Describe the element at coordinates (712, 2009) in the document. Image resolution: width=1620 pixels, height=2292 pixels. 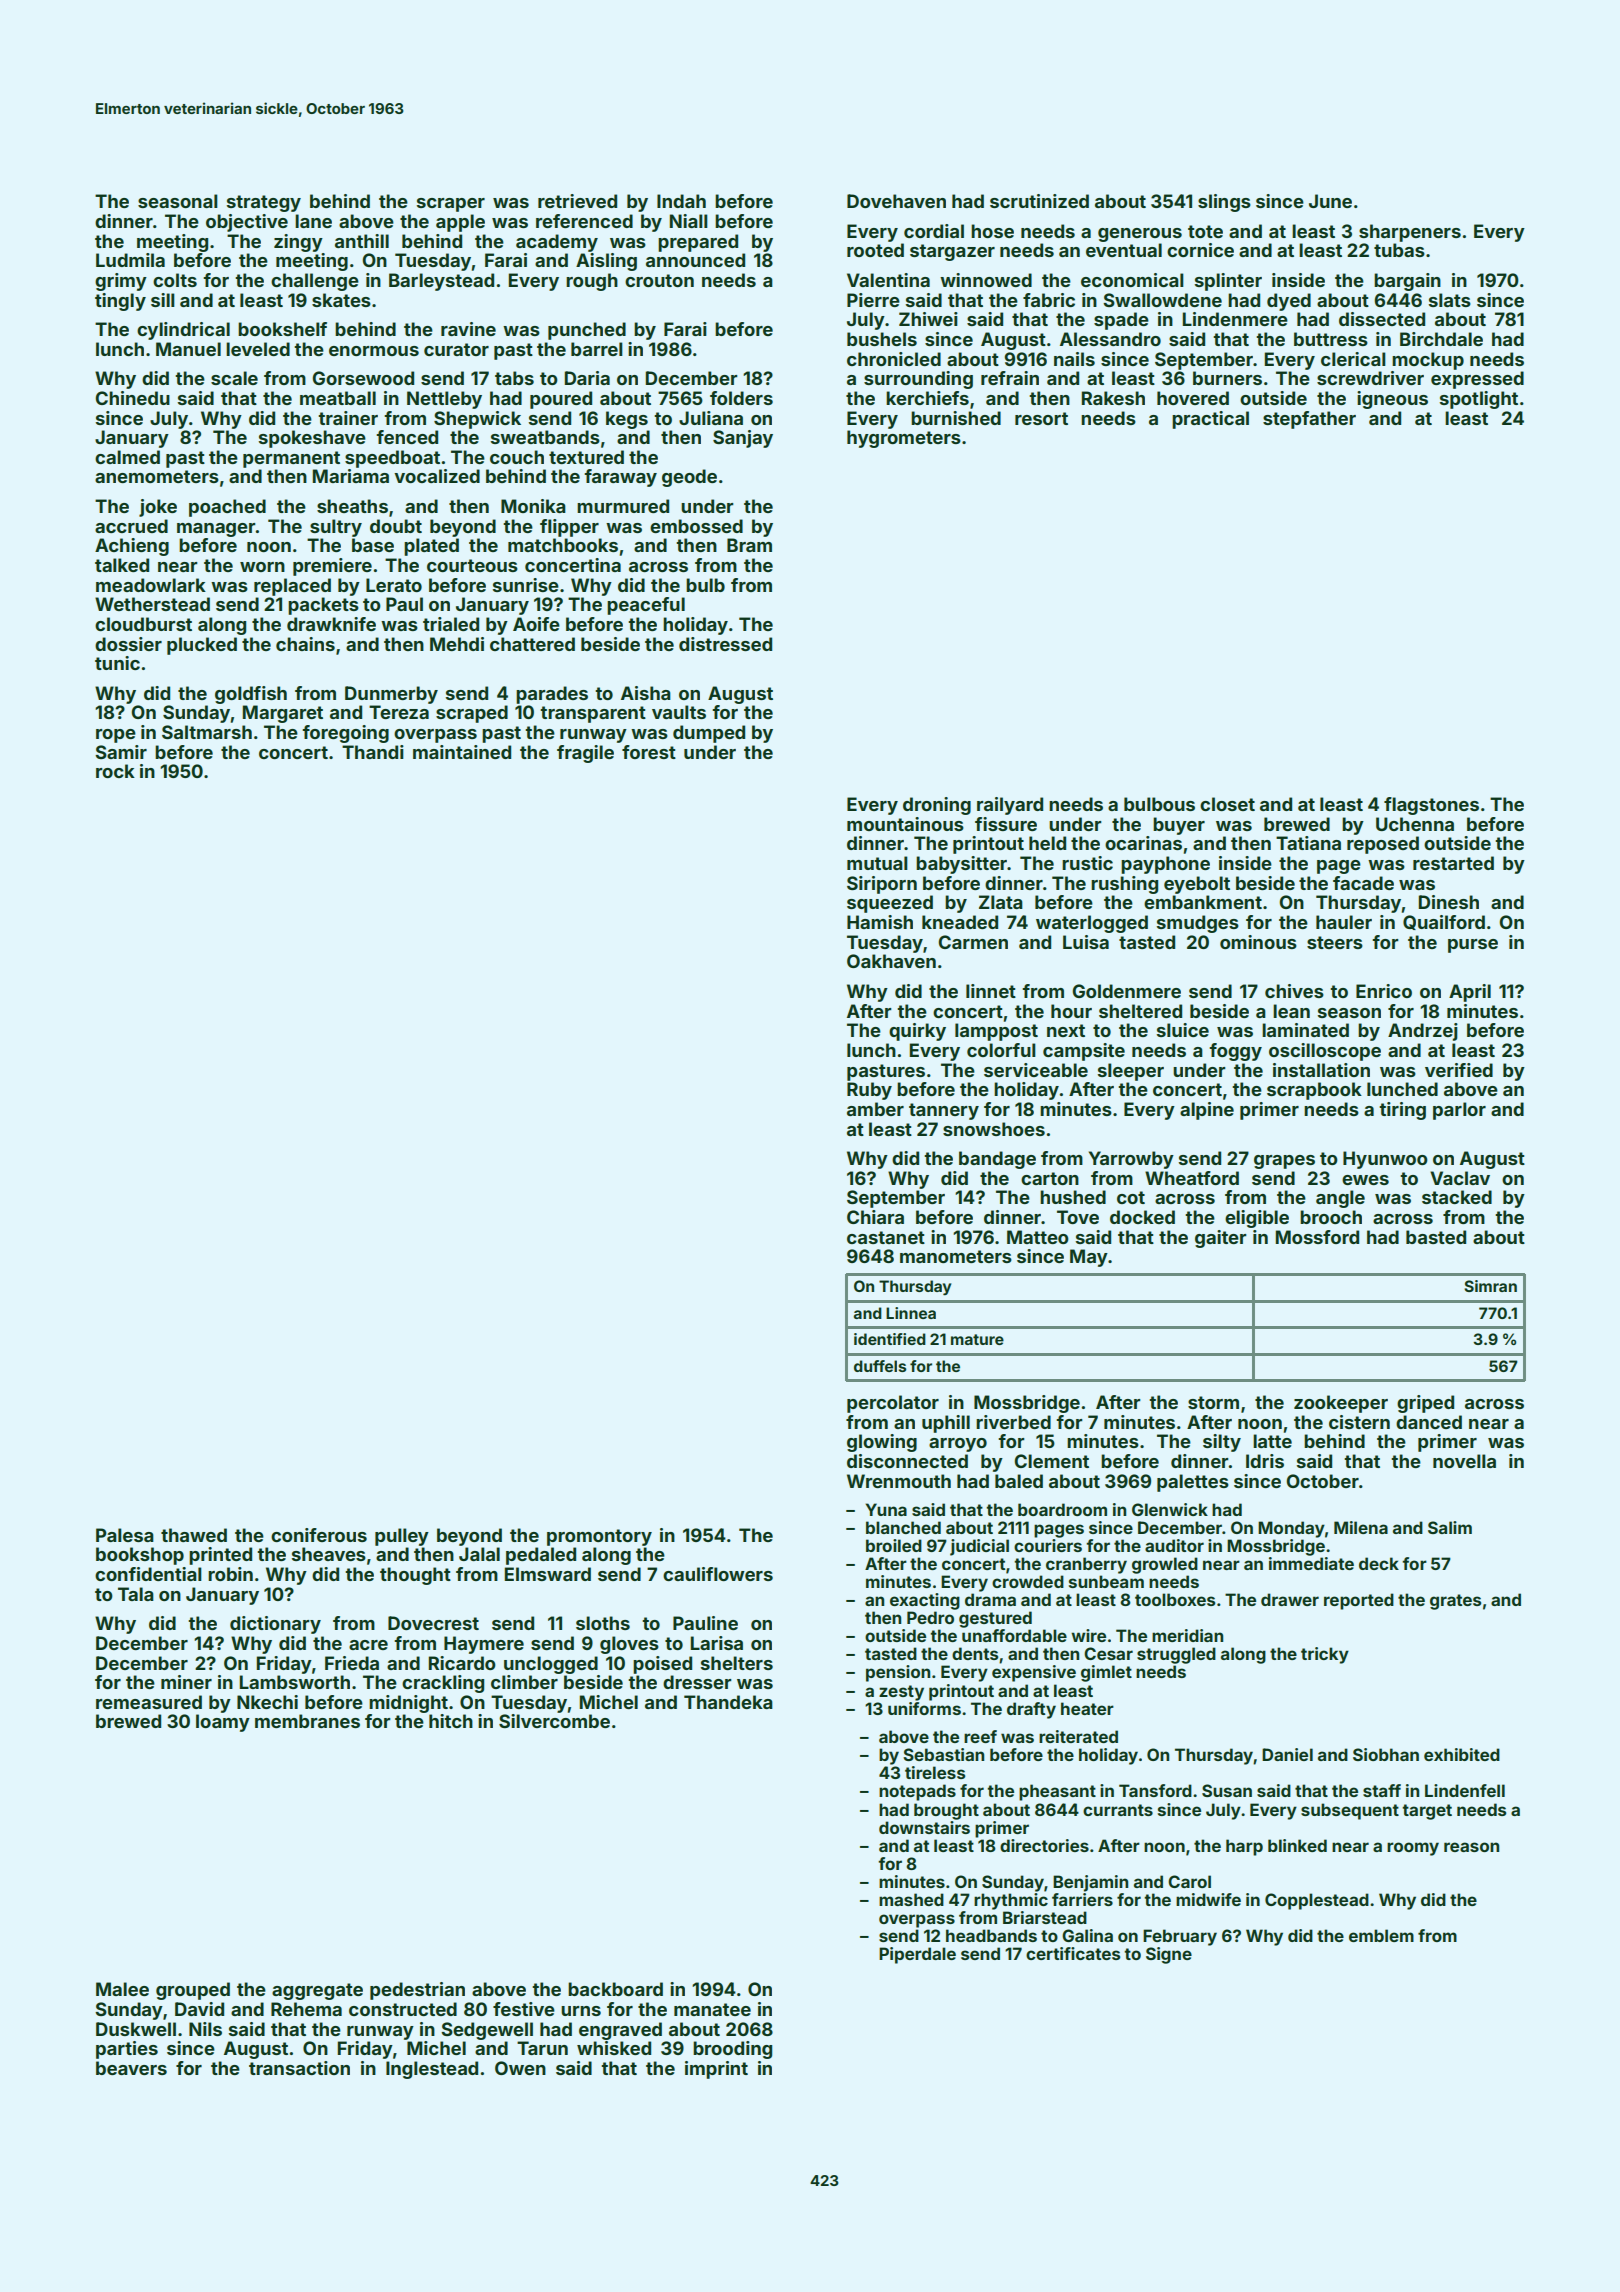
I see `manatee` at that location.
